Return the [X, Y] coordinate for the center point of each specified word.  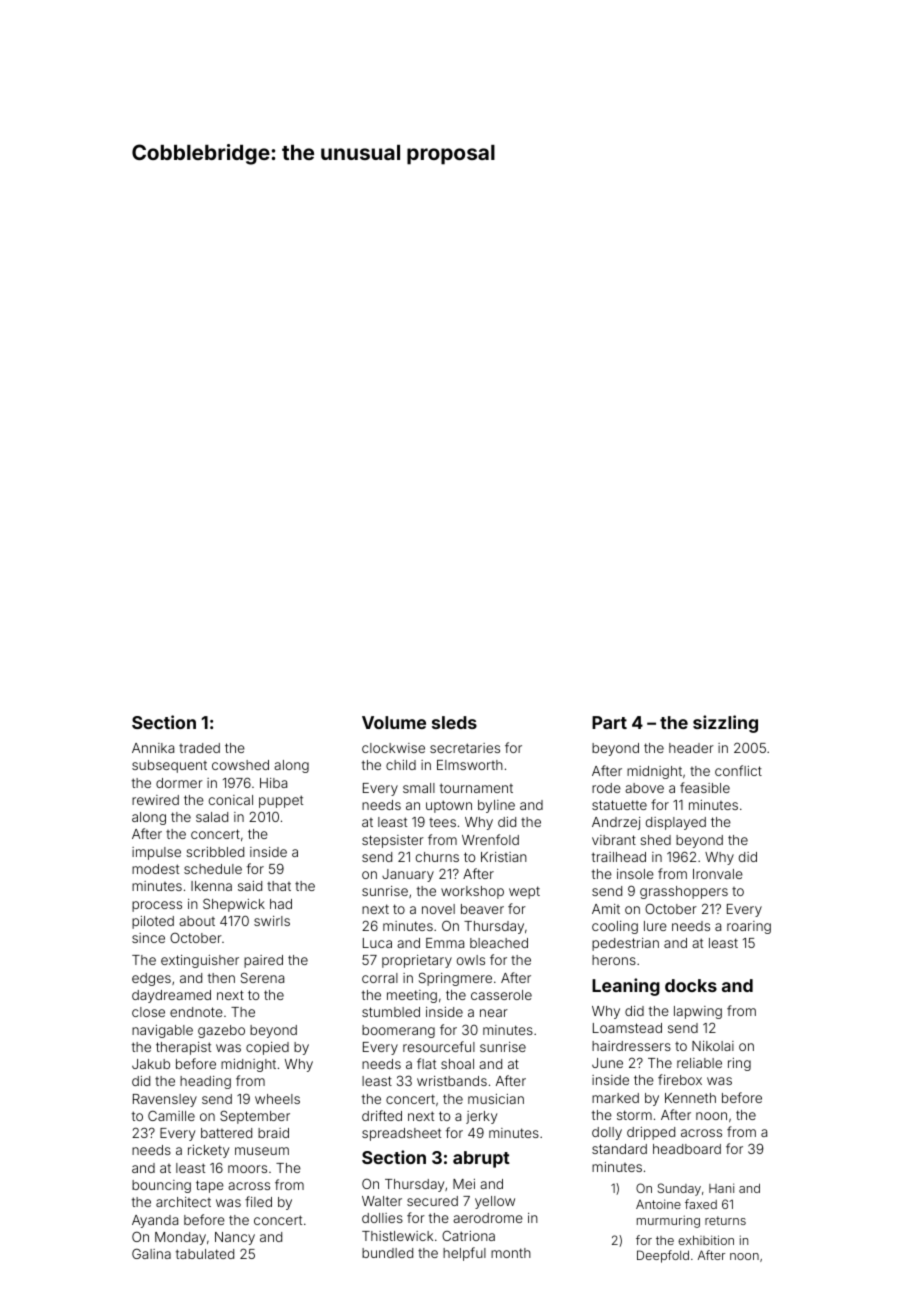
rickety [208, 1151]
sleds [454, 722]
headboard [687, 1149]
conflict [738, 770]
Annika [153, 748]
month [511, 1253]
